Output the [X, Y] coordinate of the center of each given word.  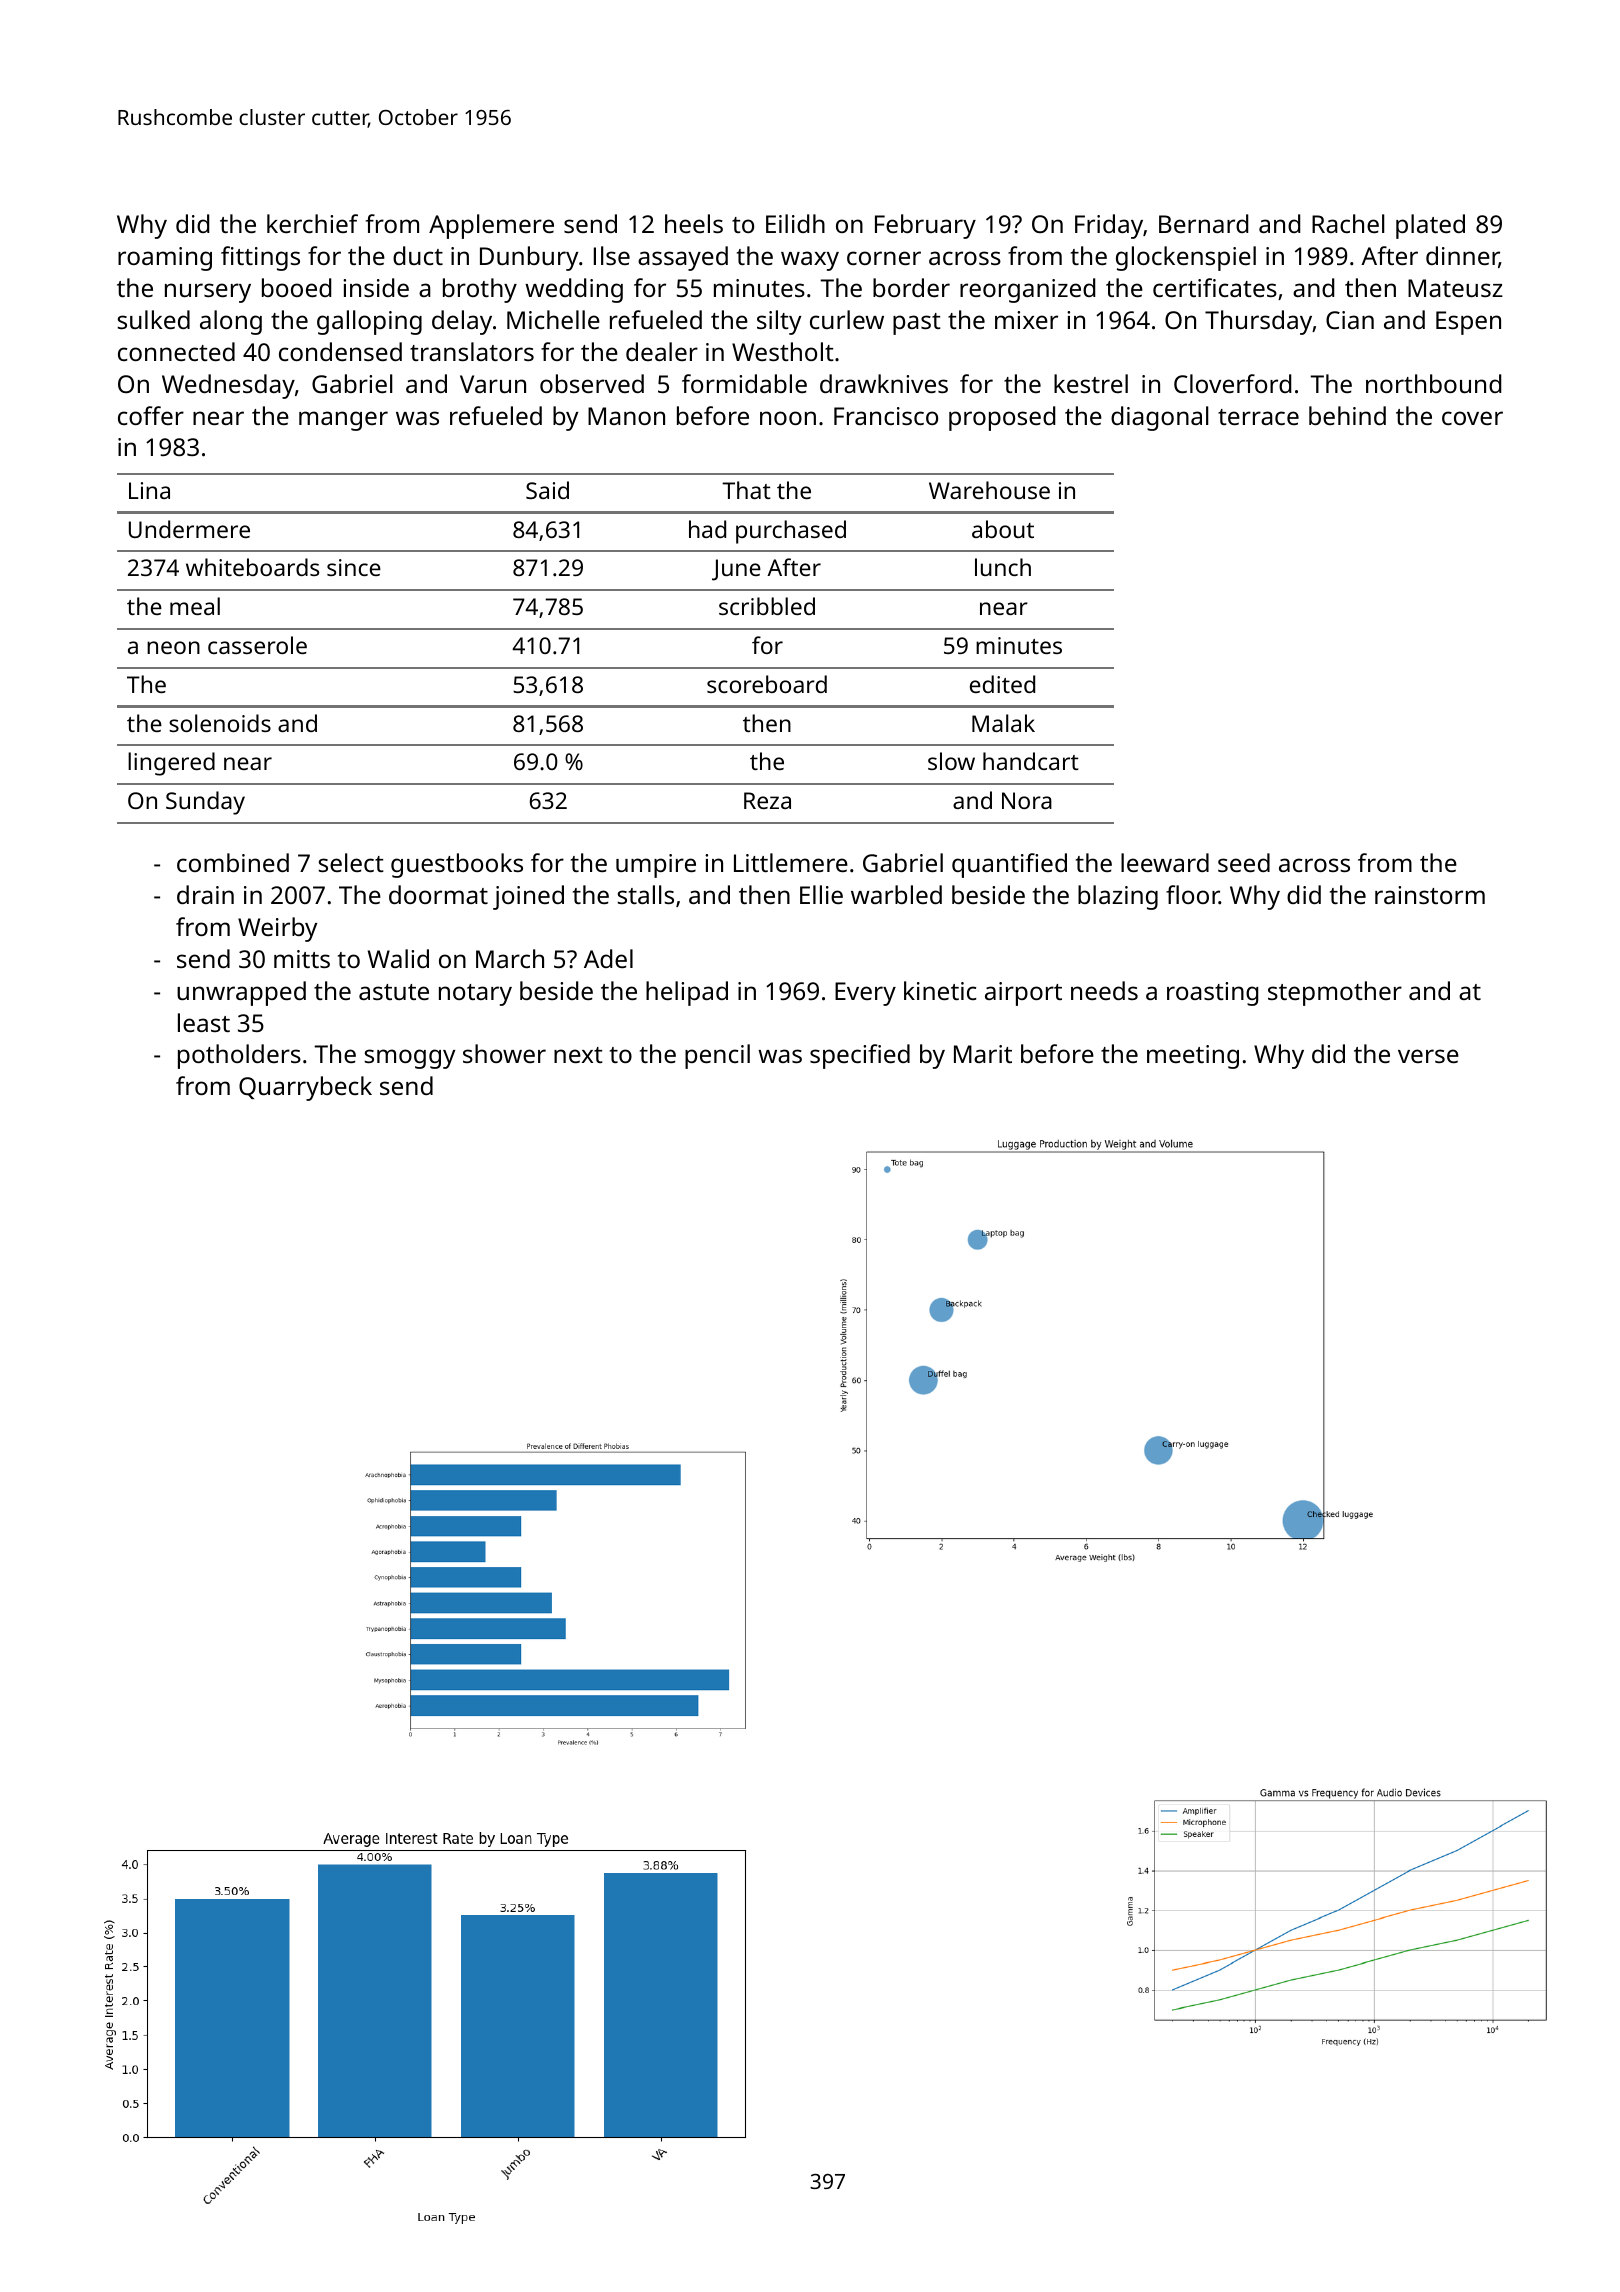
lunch [1003, 567]
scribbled [767, 606]
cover [1472, 418]
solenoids [220, 723]
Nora [1027, 800]
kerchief [312, 223]
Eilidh [795, 223]
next [578, 1055]
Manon [626, 416]
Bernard [1203, 223]
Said [547, 490]
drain [205, 894]
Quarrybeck [305, 1088]
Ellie [821, 894]
